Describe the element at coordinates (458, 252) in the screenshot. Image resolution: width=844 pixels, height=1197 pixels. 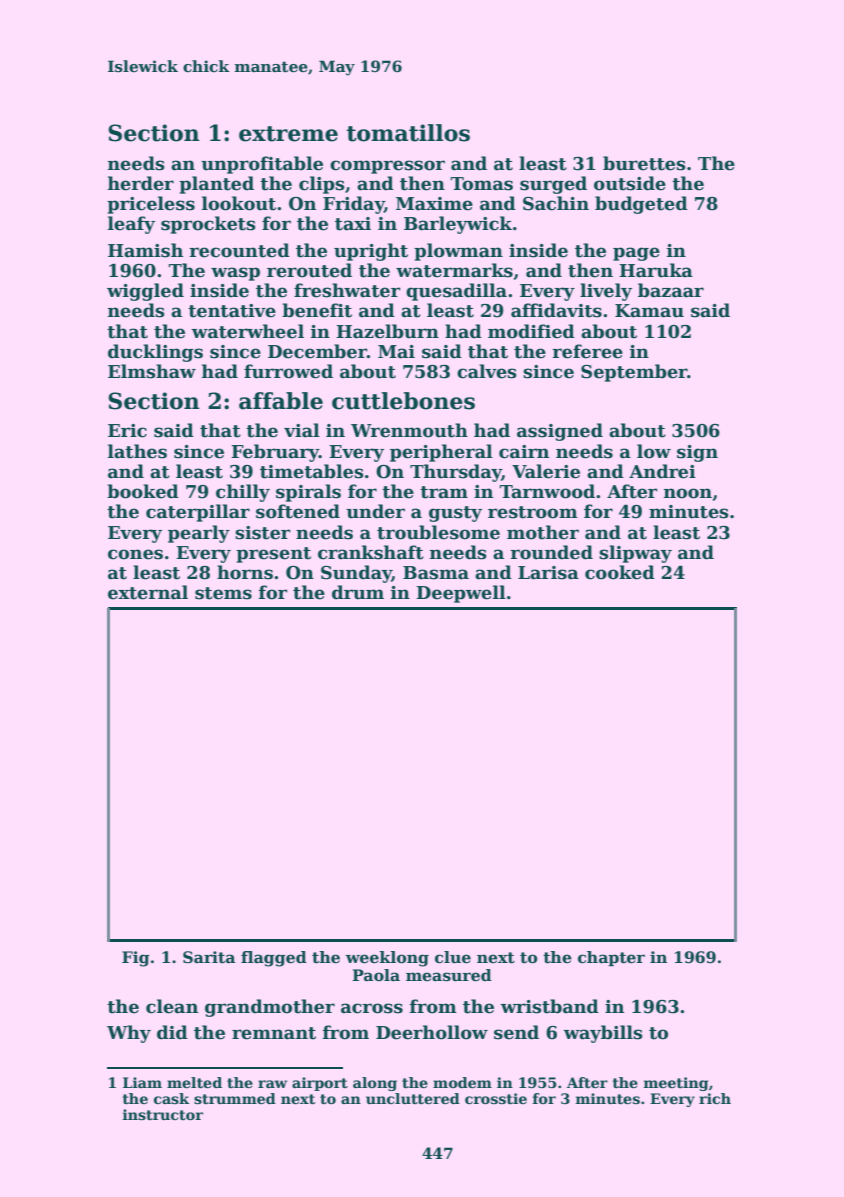
I see `plowman` at that location.
